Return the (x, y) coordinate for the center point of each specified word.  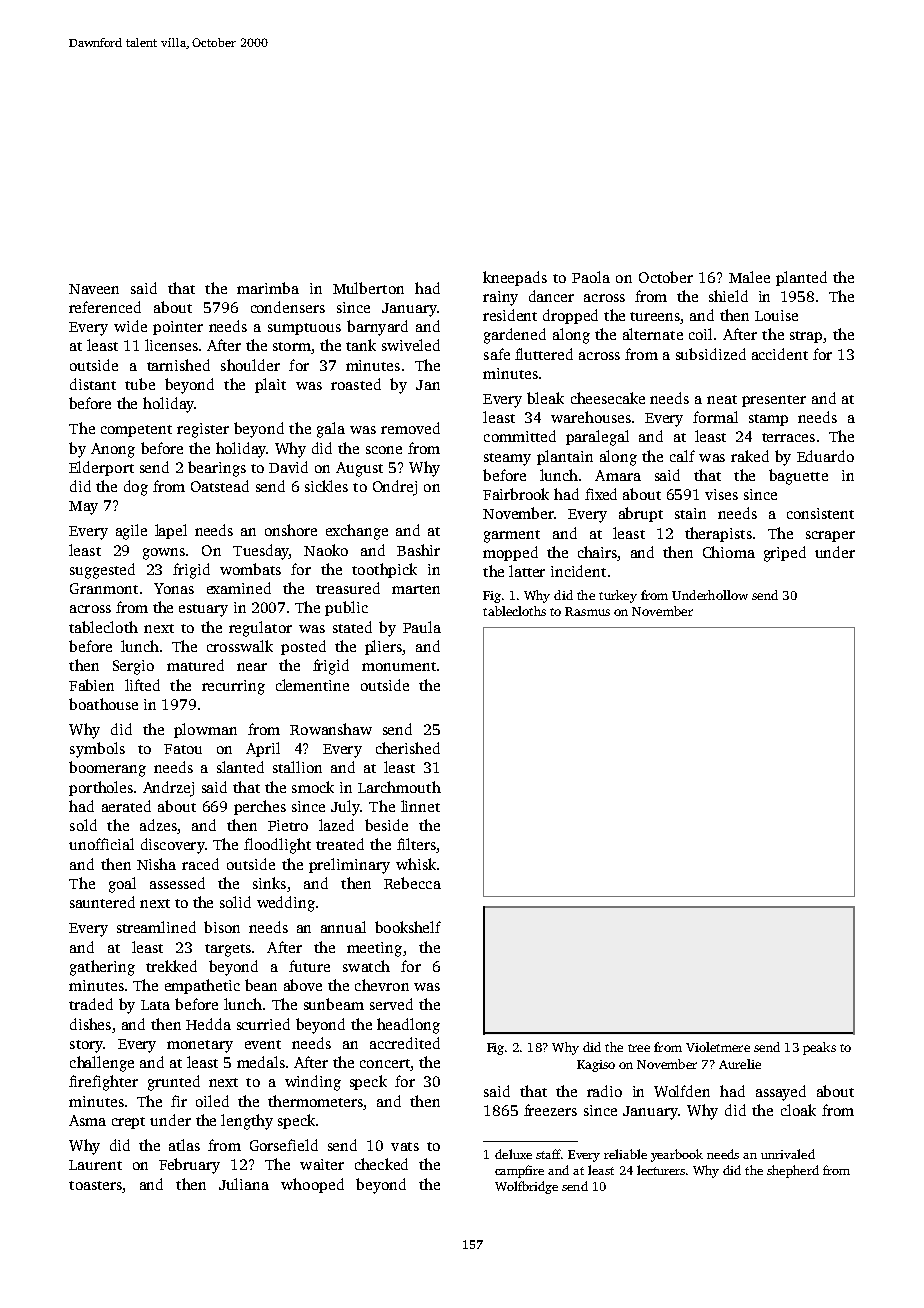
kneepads (515, 278)
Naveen (94, 289)
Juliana (244, 1184)
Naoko (326, 550)
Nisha (156, 864)
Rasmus (587, 611)
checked (381, 1164)
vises (721, 494)
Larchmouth (399, 787)
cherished (408, 748)
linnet (420, 806)
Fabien (91, 685)
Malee (749, 277)
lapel (171, 531)
